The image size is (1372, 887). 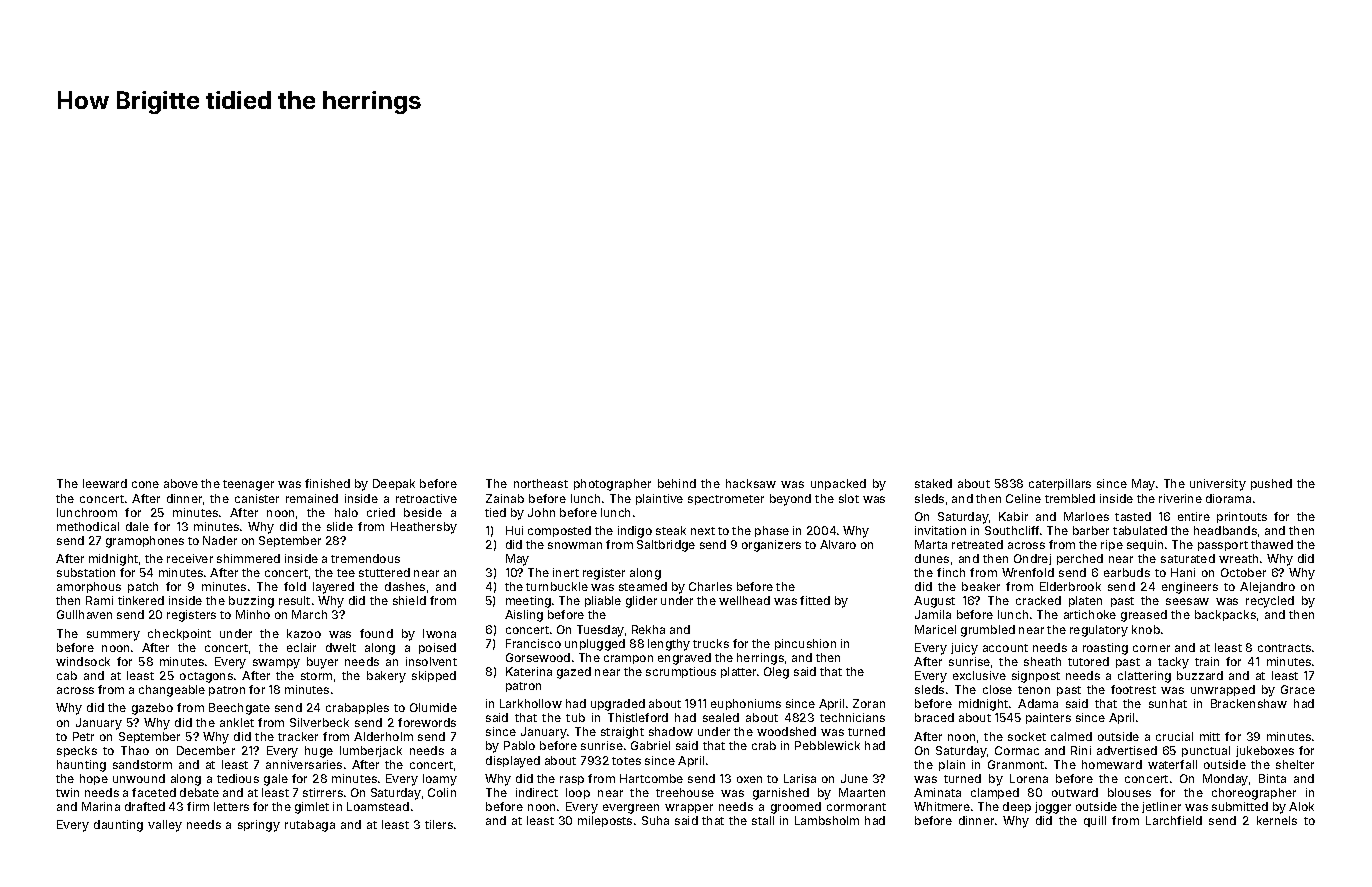 What do you see at coordinates (312, 808) in the screenshot?
I see `gimlet` at bounding box center [312, 808].
